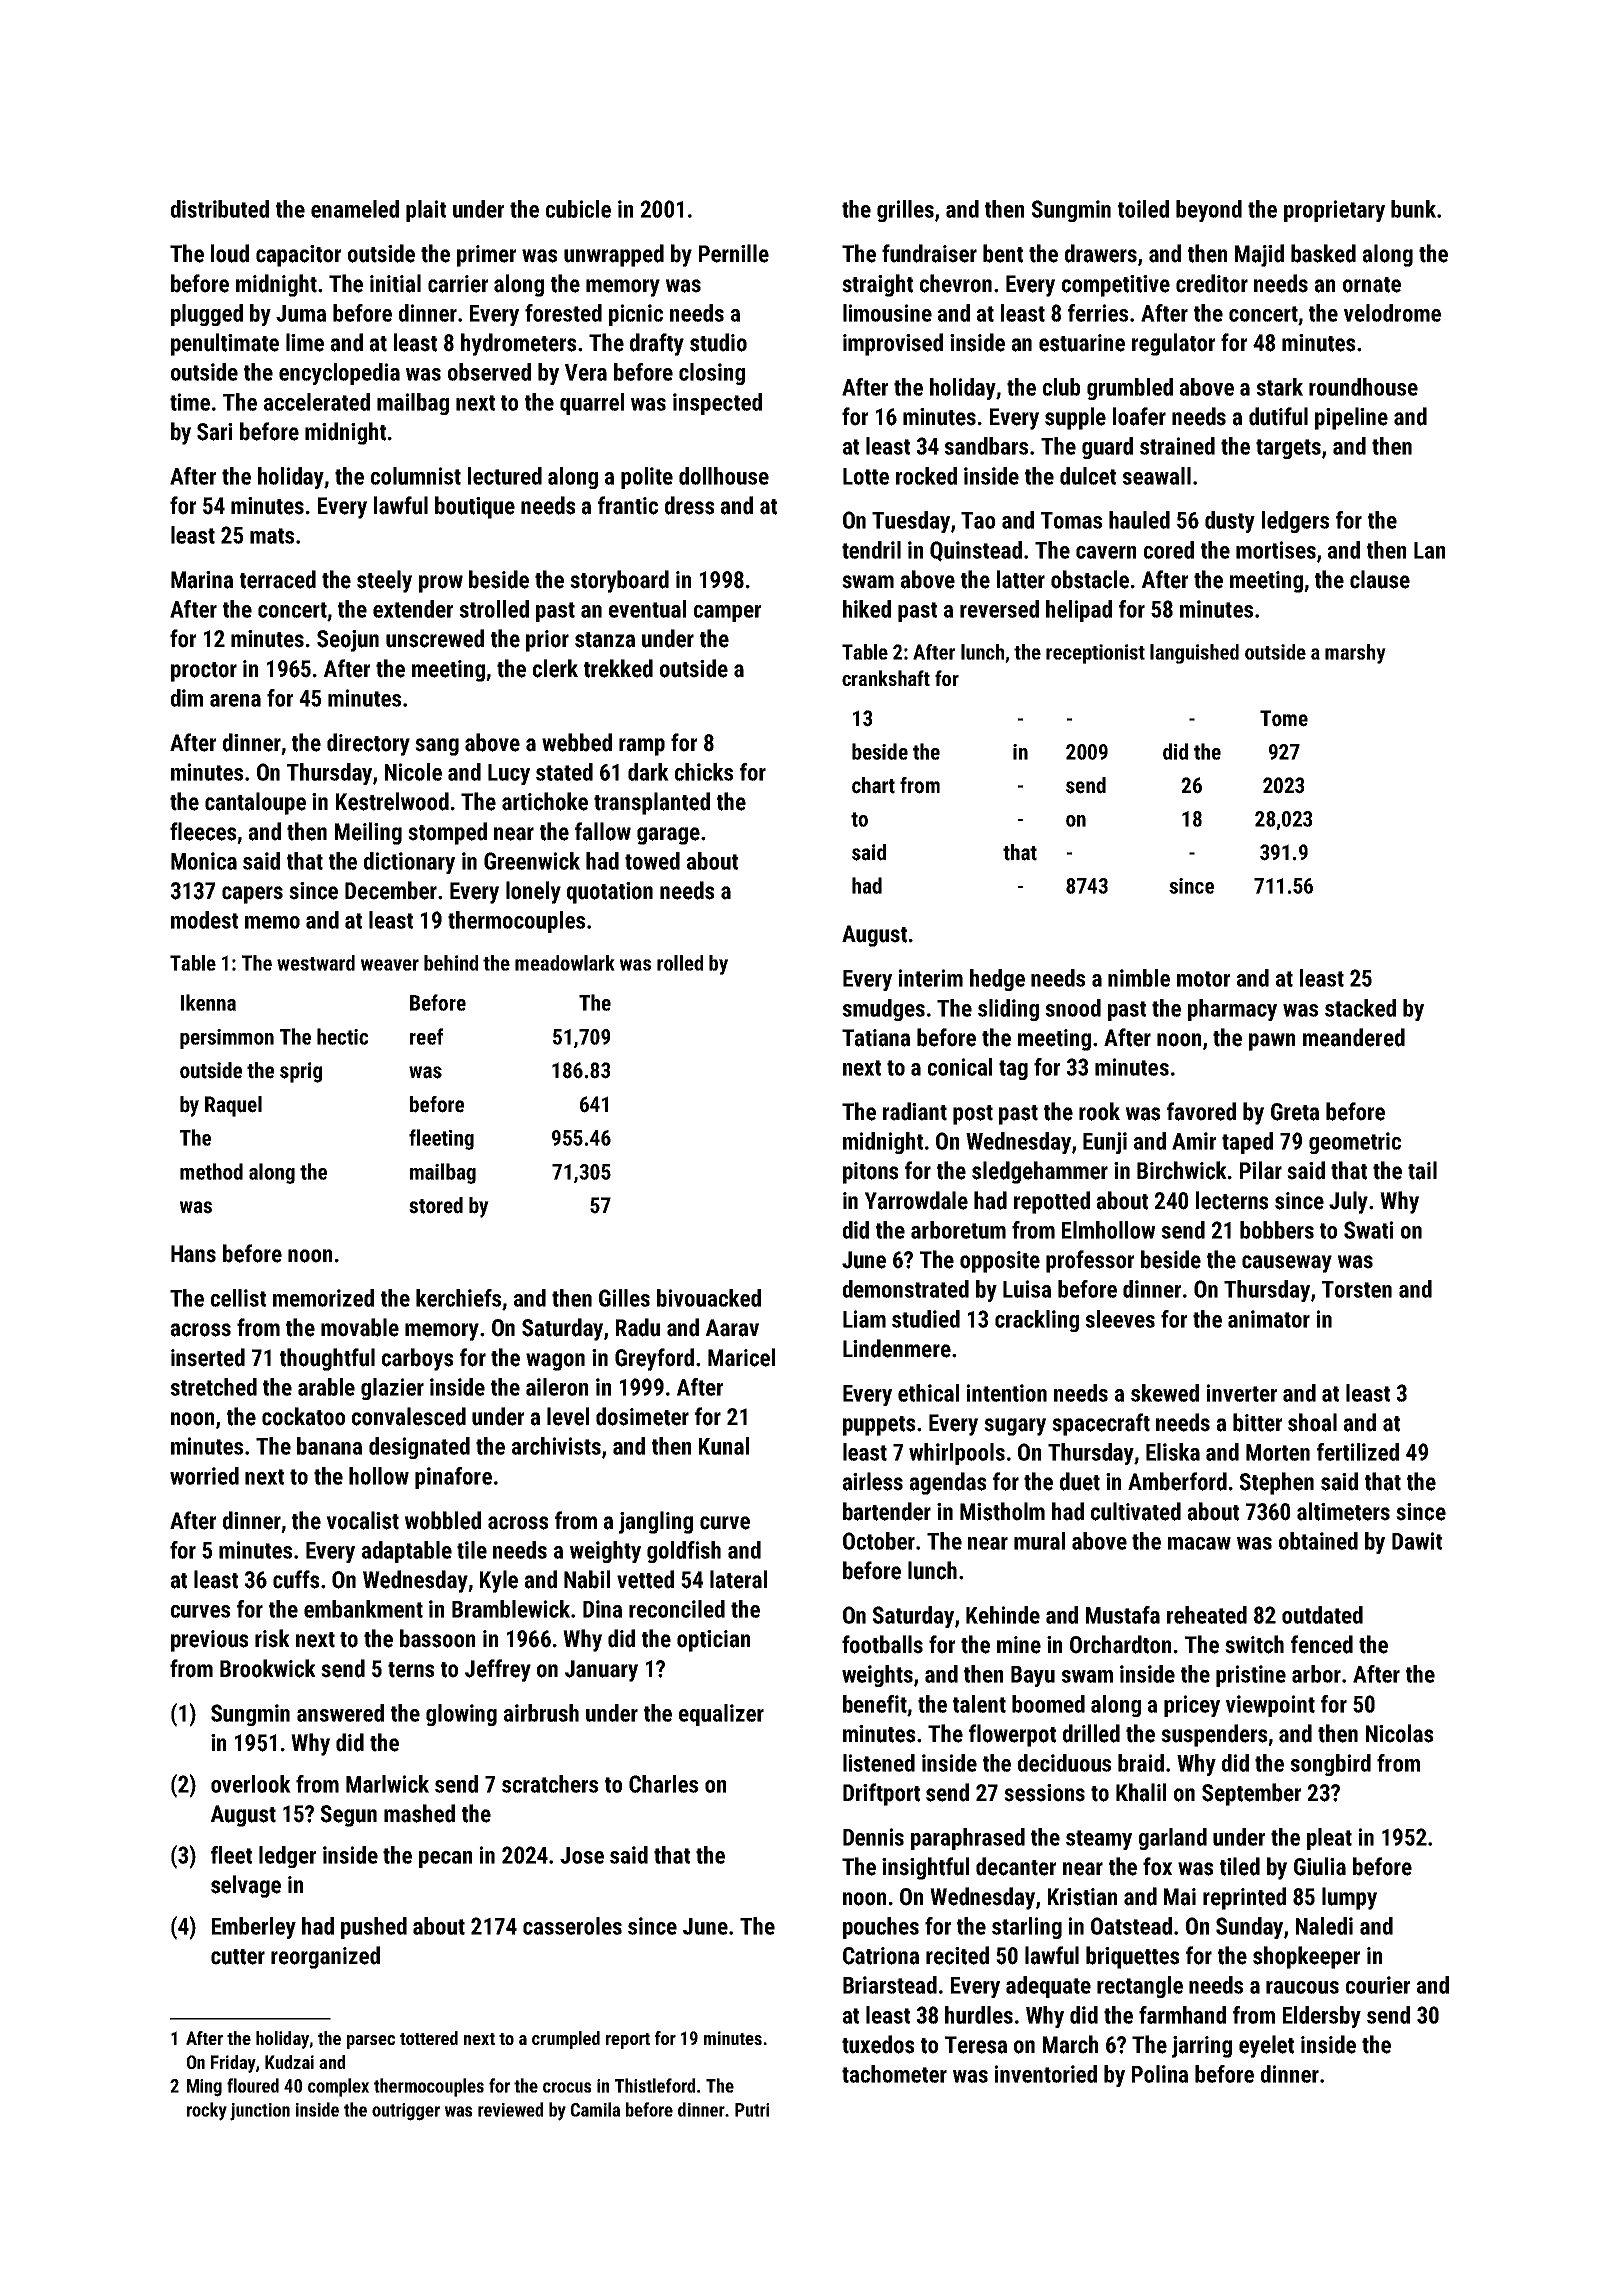  I want to click on bivouacked, so click(709, 1298).
